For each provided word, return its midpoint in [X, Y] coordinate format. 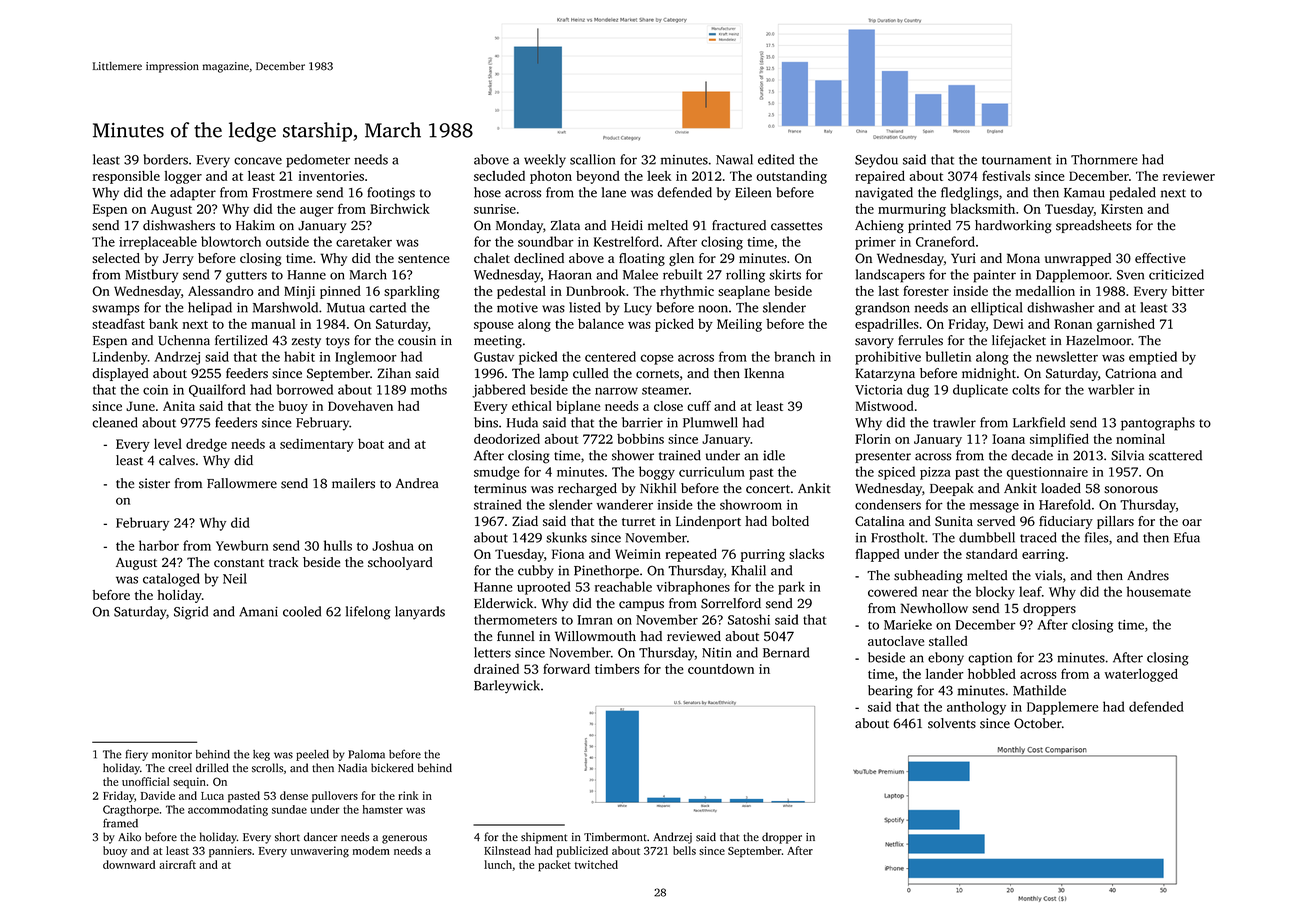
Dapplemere [1062, 708]
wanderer [625, 504]
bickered [392, 768]
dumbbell [987, 537]
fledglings [970, 194]
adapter [193, 194]
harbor [159, 545]
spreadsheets [1094, 226]
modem [371, 850]
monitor [172, 754]
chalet [492, 258]
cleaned [115, 422]
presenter [883, 457]
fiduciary [1066, 522]
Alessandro [221, 291]
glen [681, 259]
